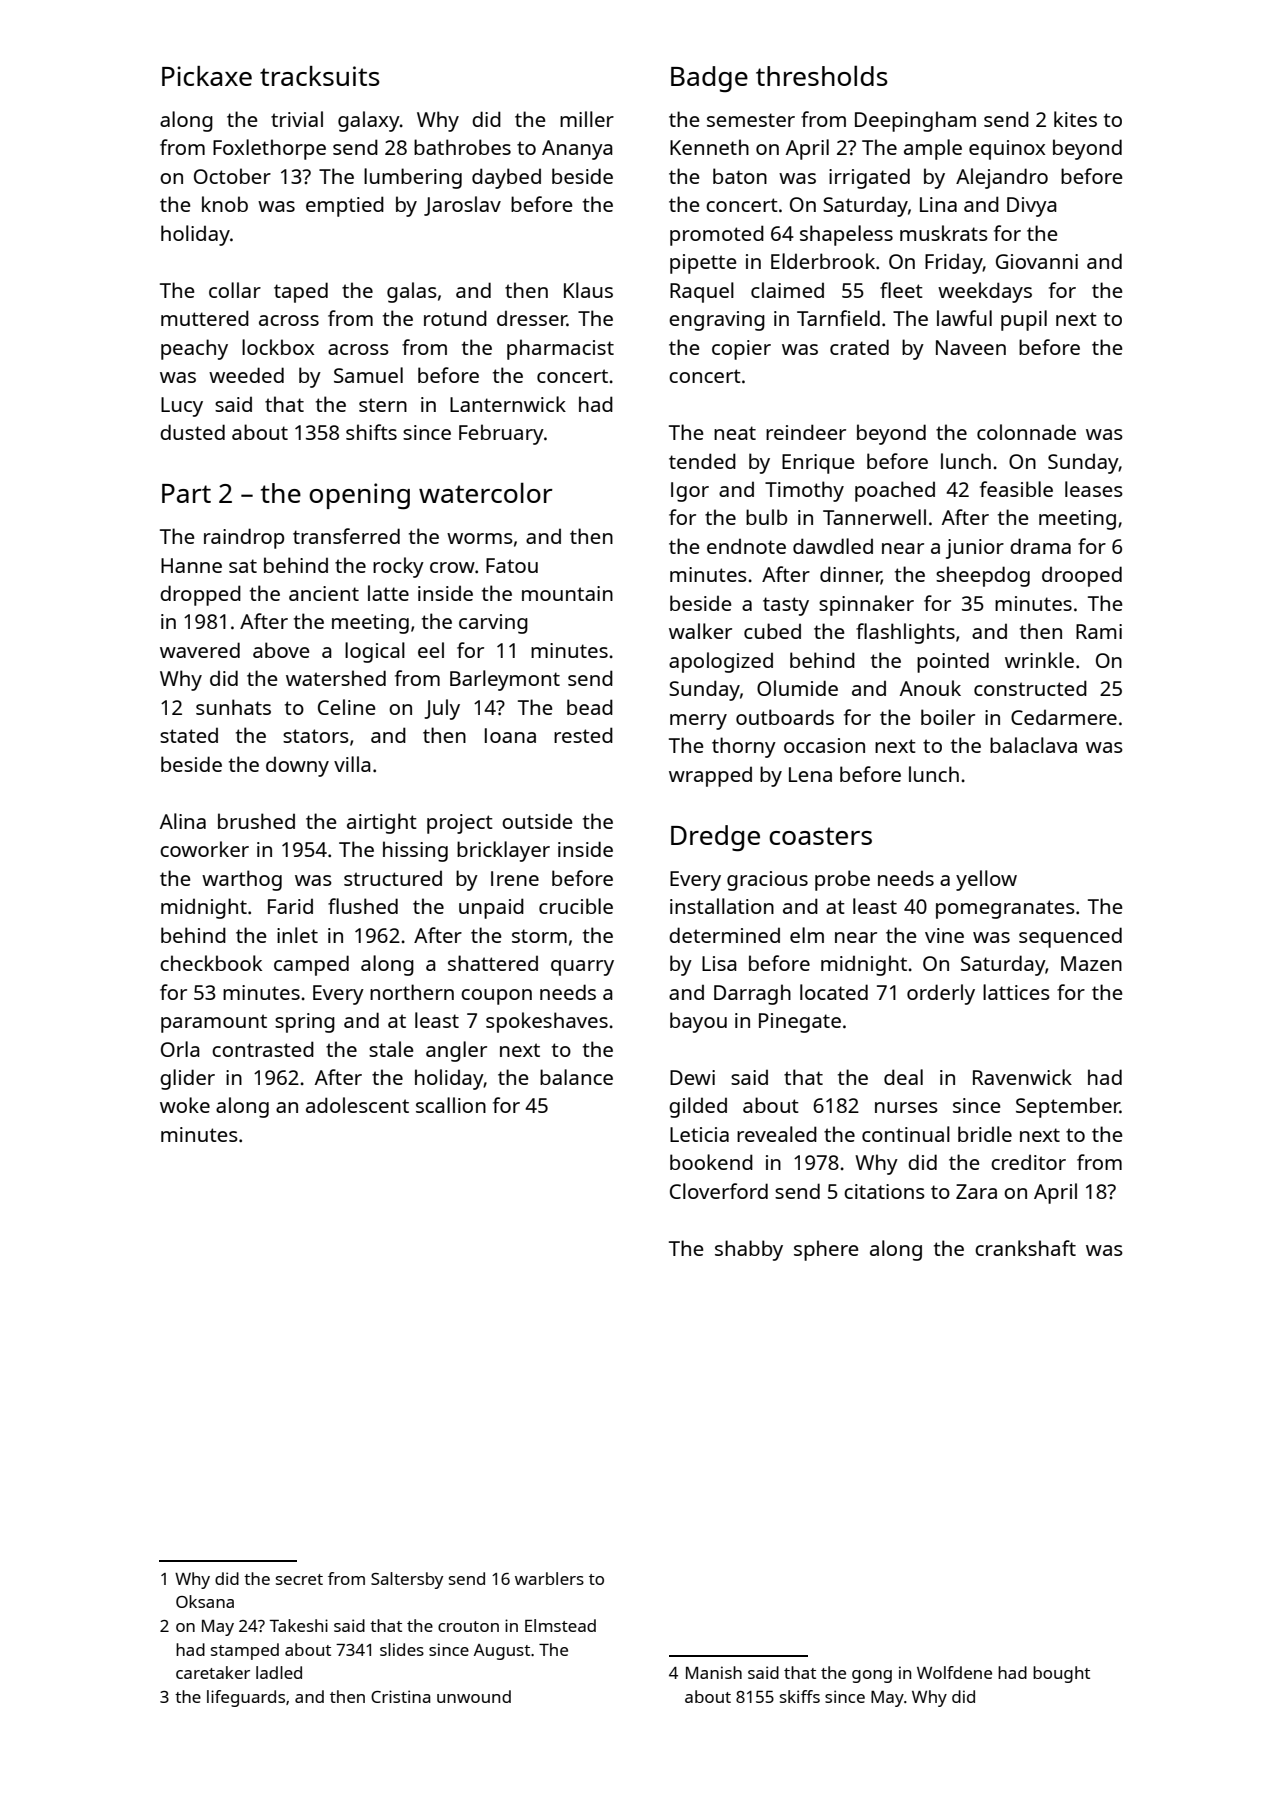 This screenshot has width=1283, height=1815. What do you see at coordinates (702, 292) in the screenshot?
I see `Raquel` at bounding box center [702, 292].
